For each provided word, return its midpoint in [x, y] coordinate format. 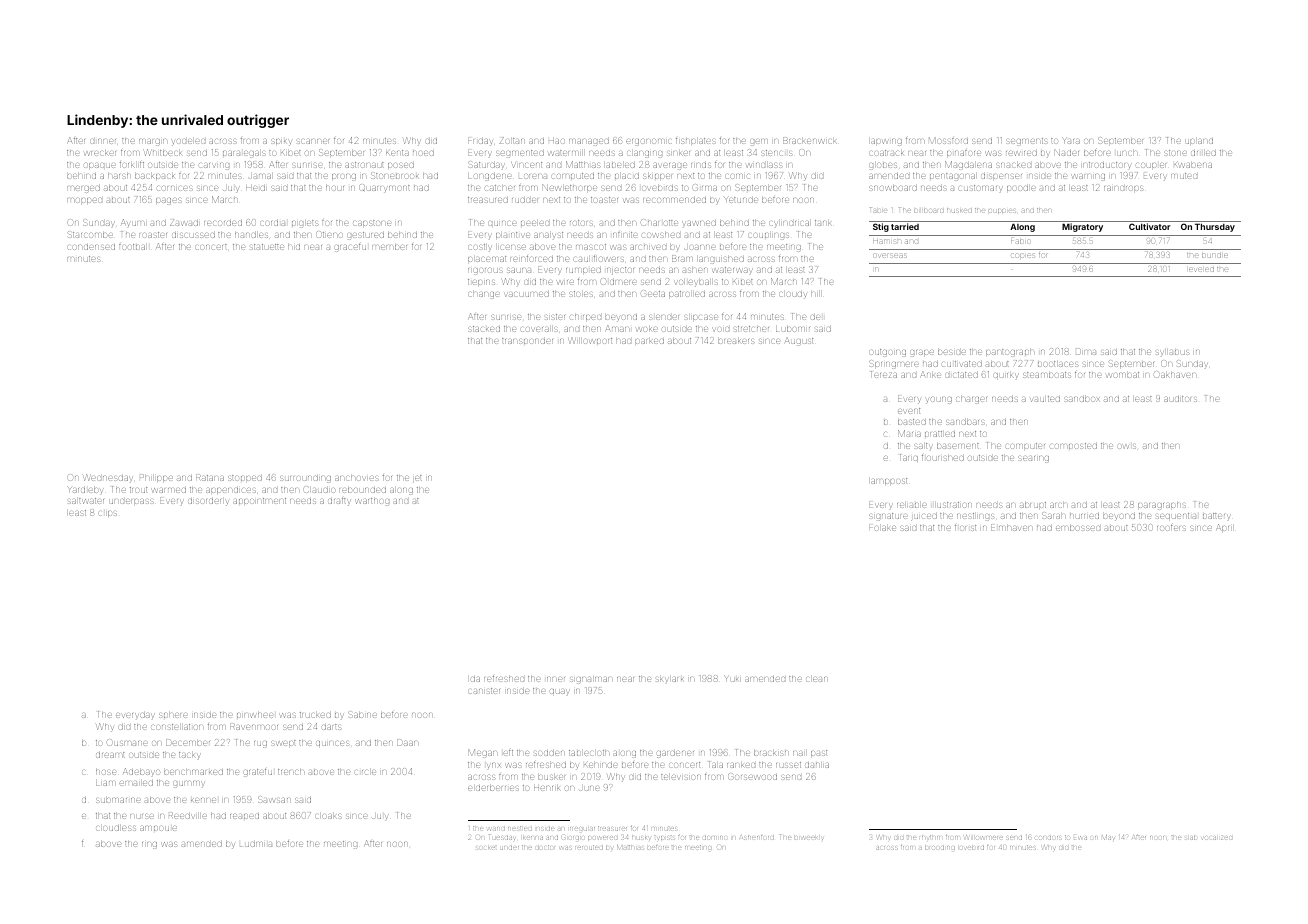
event [909, 411]
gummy [189, 784]
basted [912, 422]
